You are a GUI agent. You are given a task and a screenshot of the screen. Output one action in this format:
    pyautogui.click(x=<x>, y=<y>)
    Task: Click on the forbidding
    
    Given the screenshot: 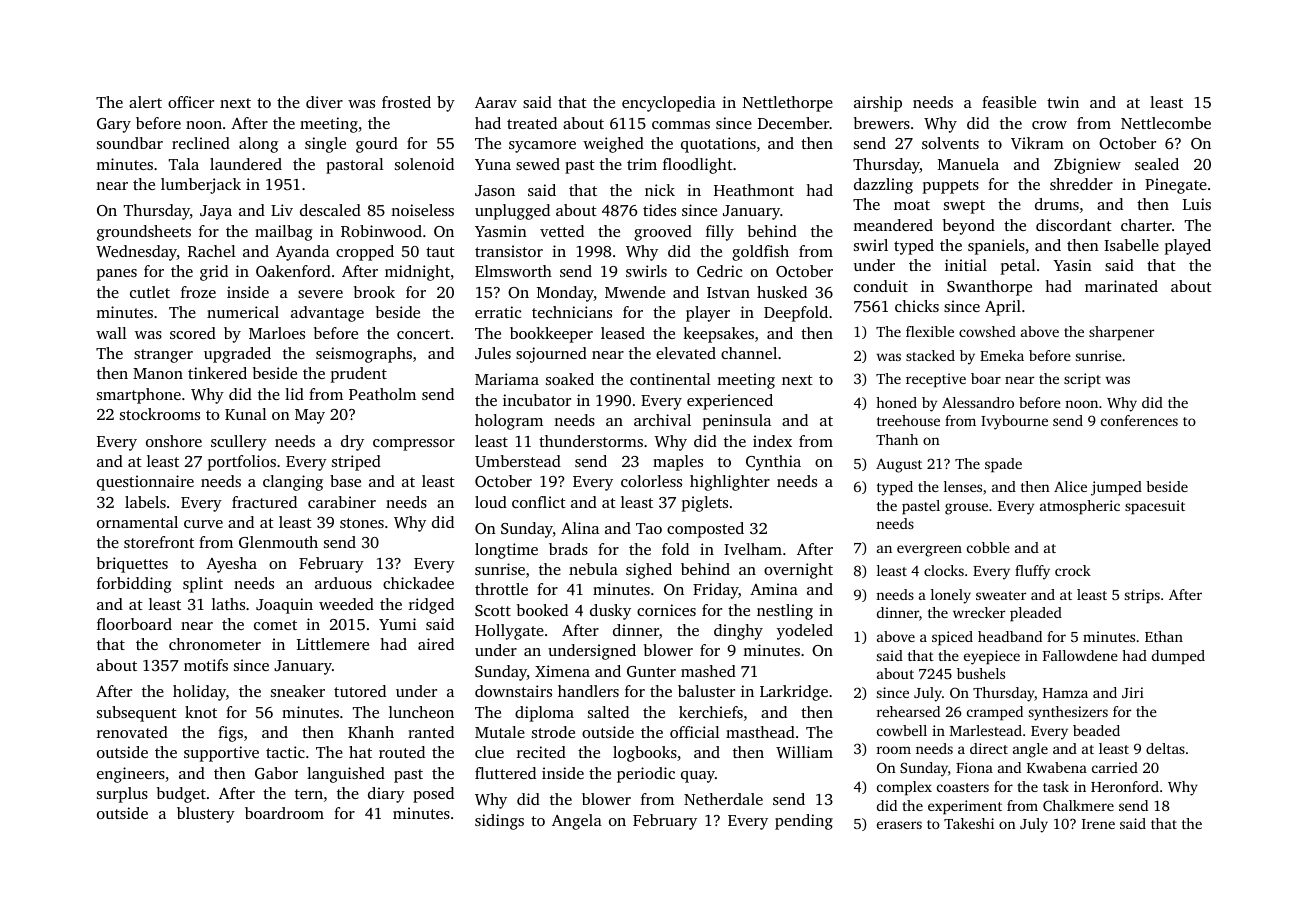 What is the action you would take?
    pyautogui.click(x=134, y=585)
